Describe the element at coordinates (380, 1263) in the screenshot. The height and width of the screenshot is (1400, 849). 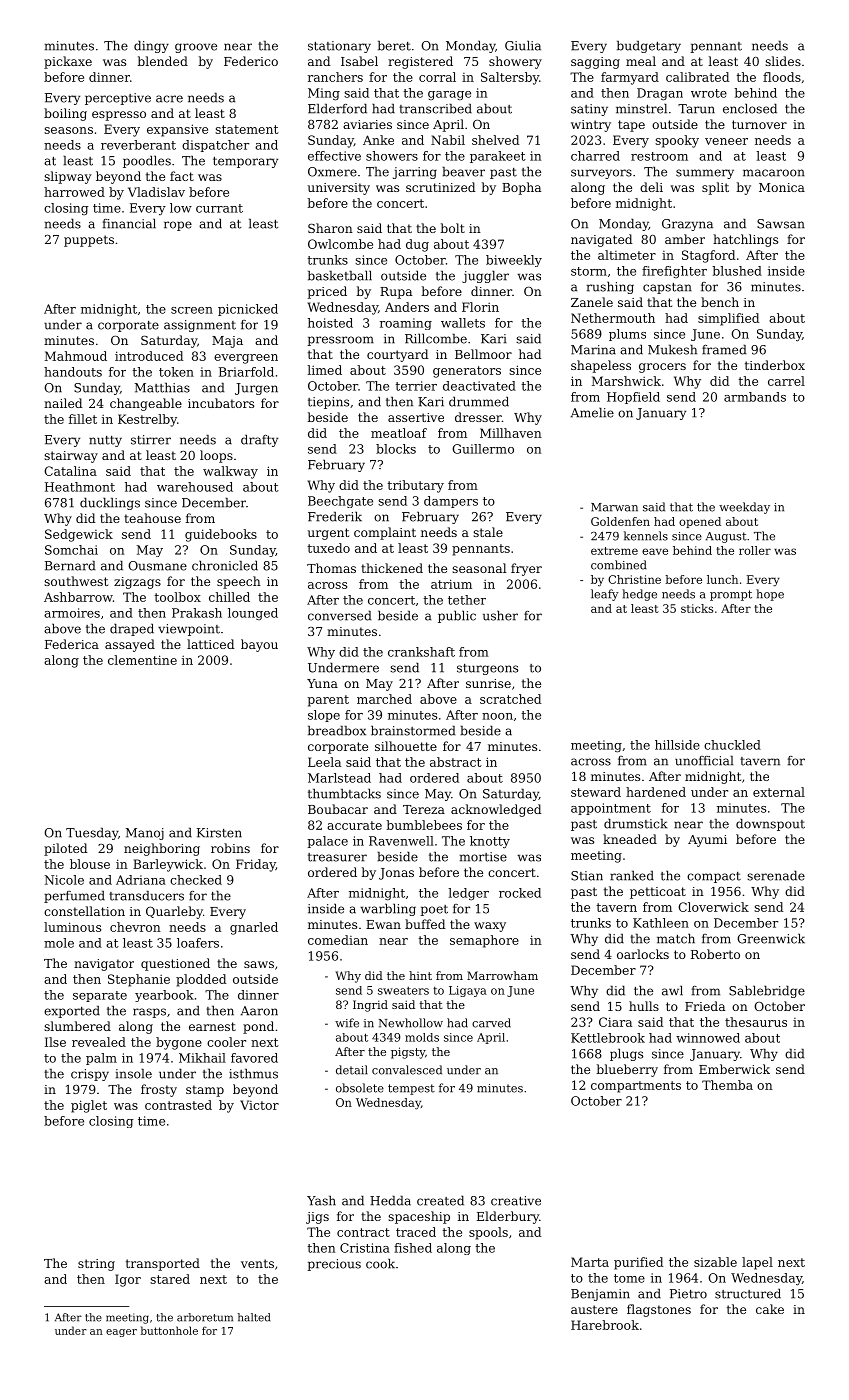
I see `cook` at that location.
